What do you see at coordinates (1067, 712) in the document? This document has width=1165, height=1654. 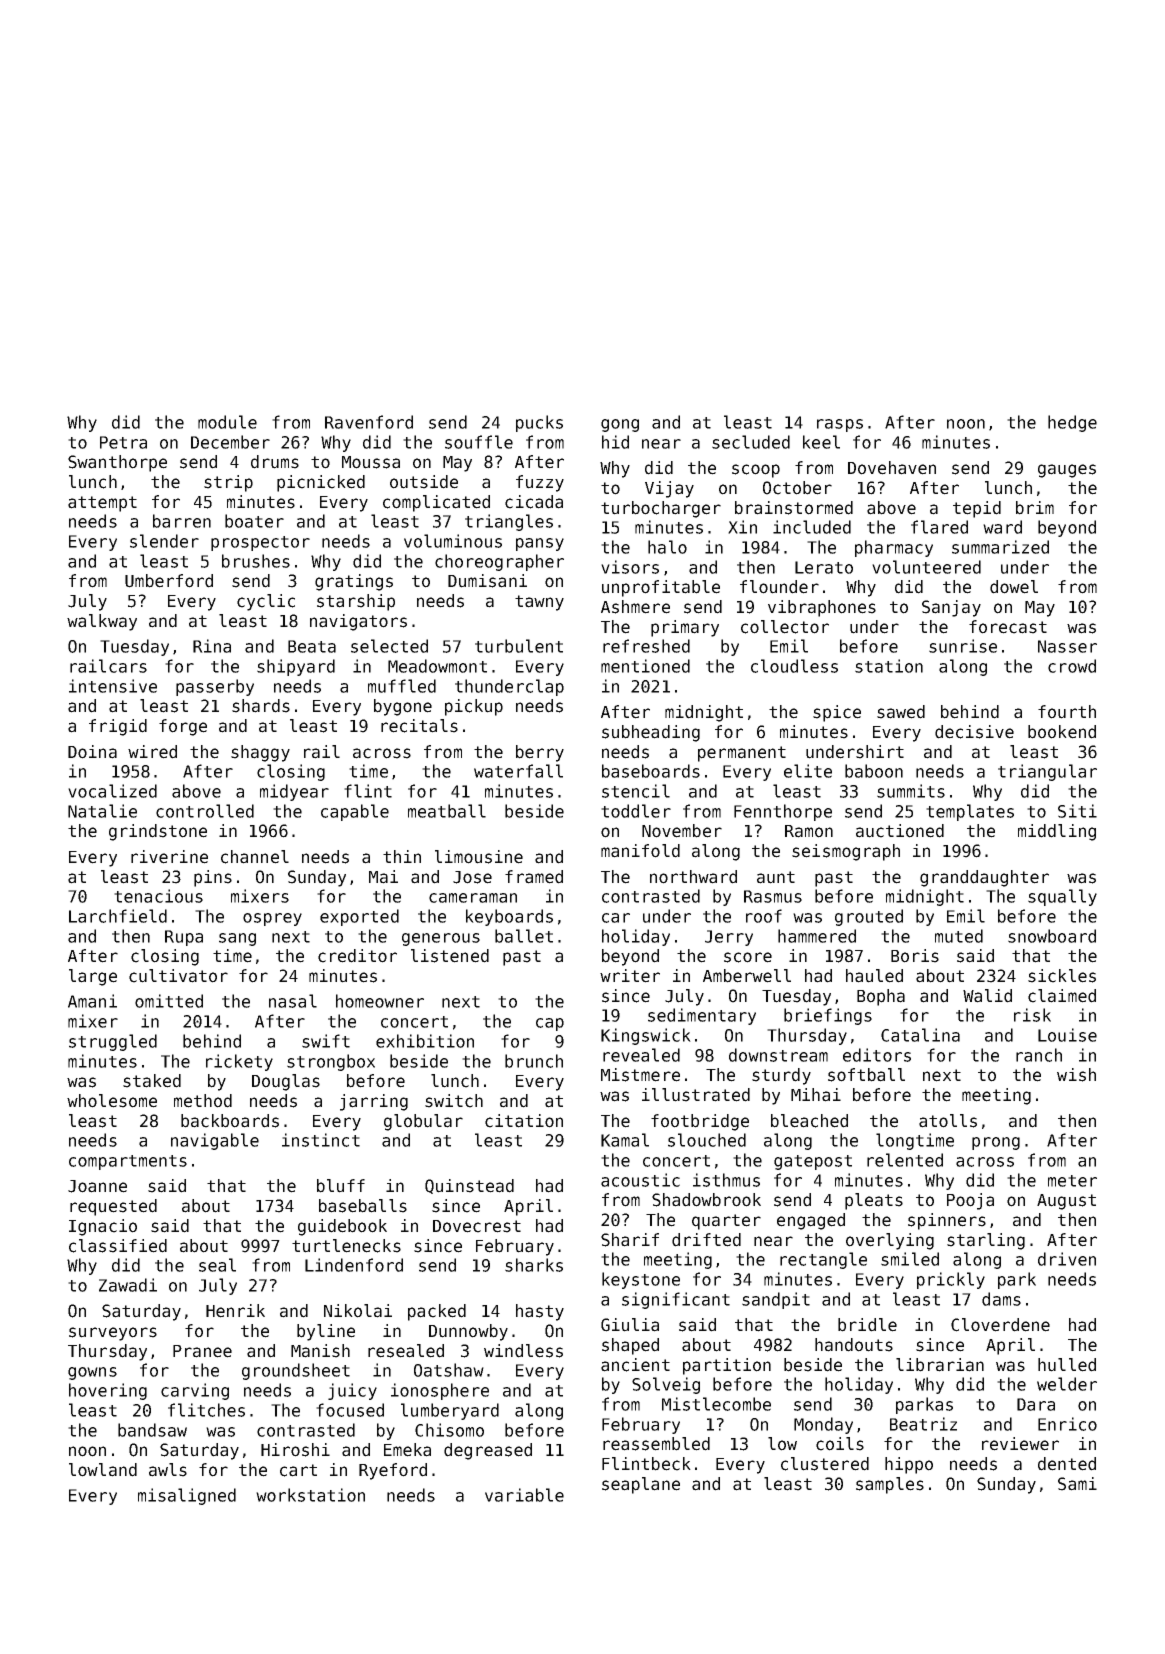 I see `fourth` at bounding box center [1067, 712].
